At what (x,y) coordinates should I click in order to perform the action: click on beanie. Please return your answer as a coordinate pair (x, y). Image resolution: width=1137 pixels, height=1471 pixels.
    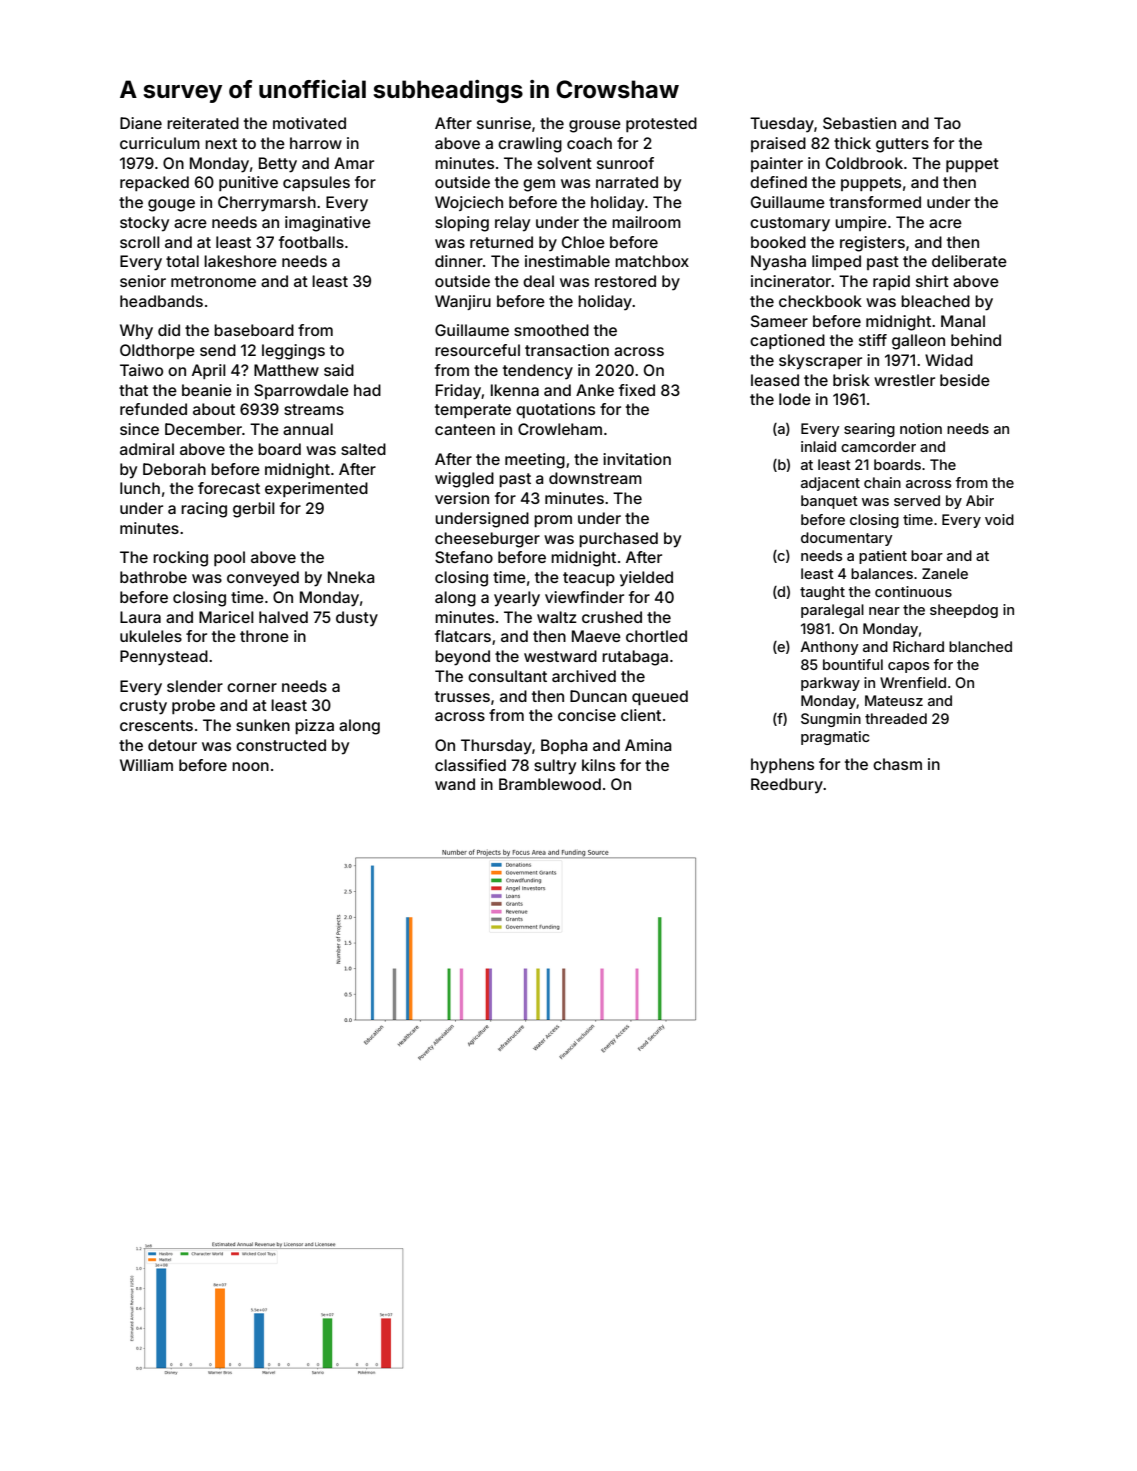
    Looking at the image, I should click on (207, 390).
